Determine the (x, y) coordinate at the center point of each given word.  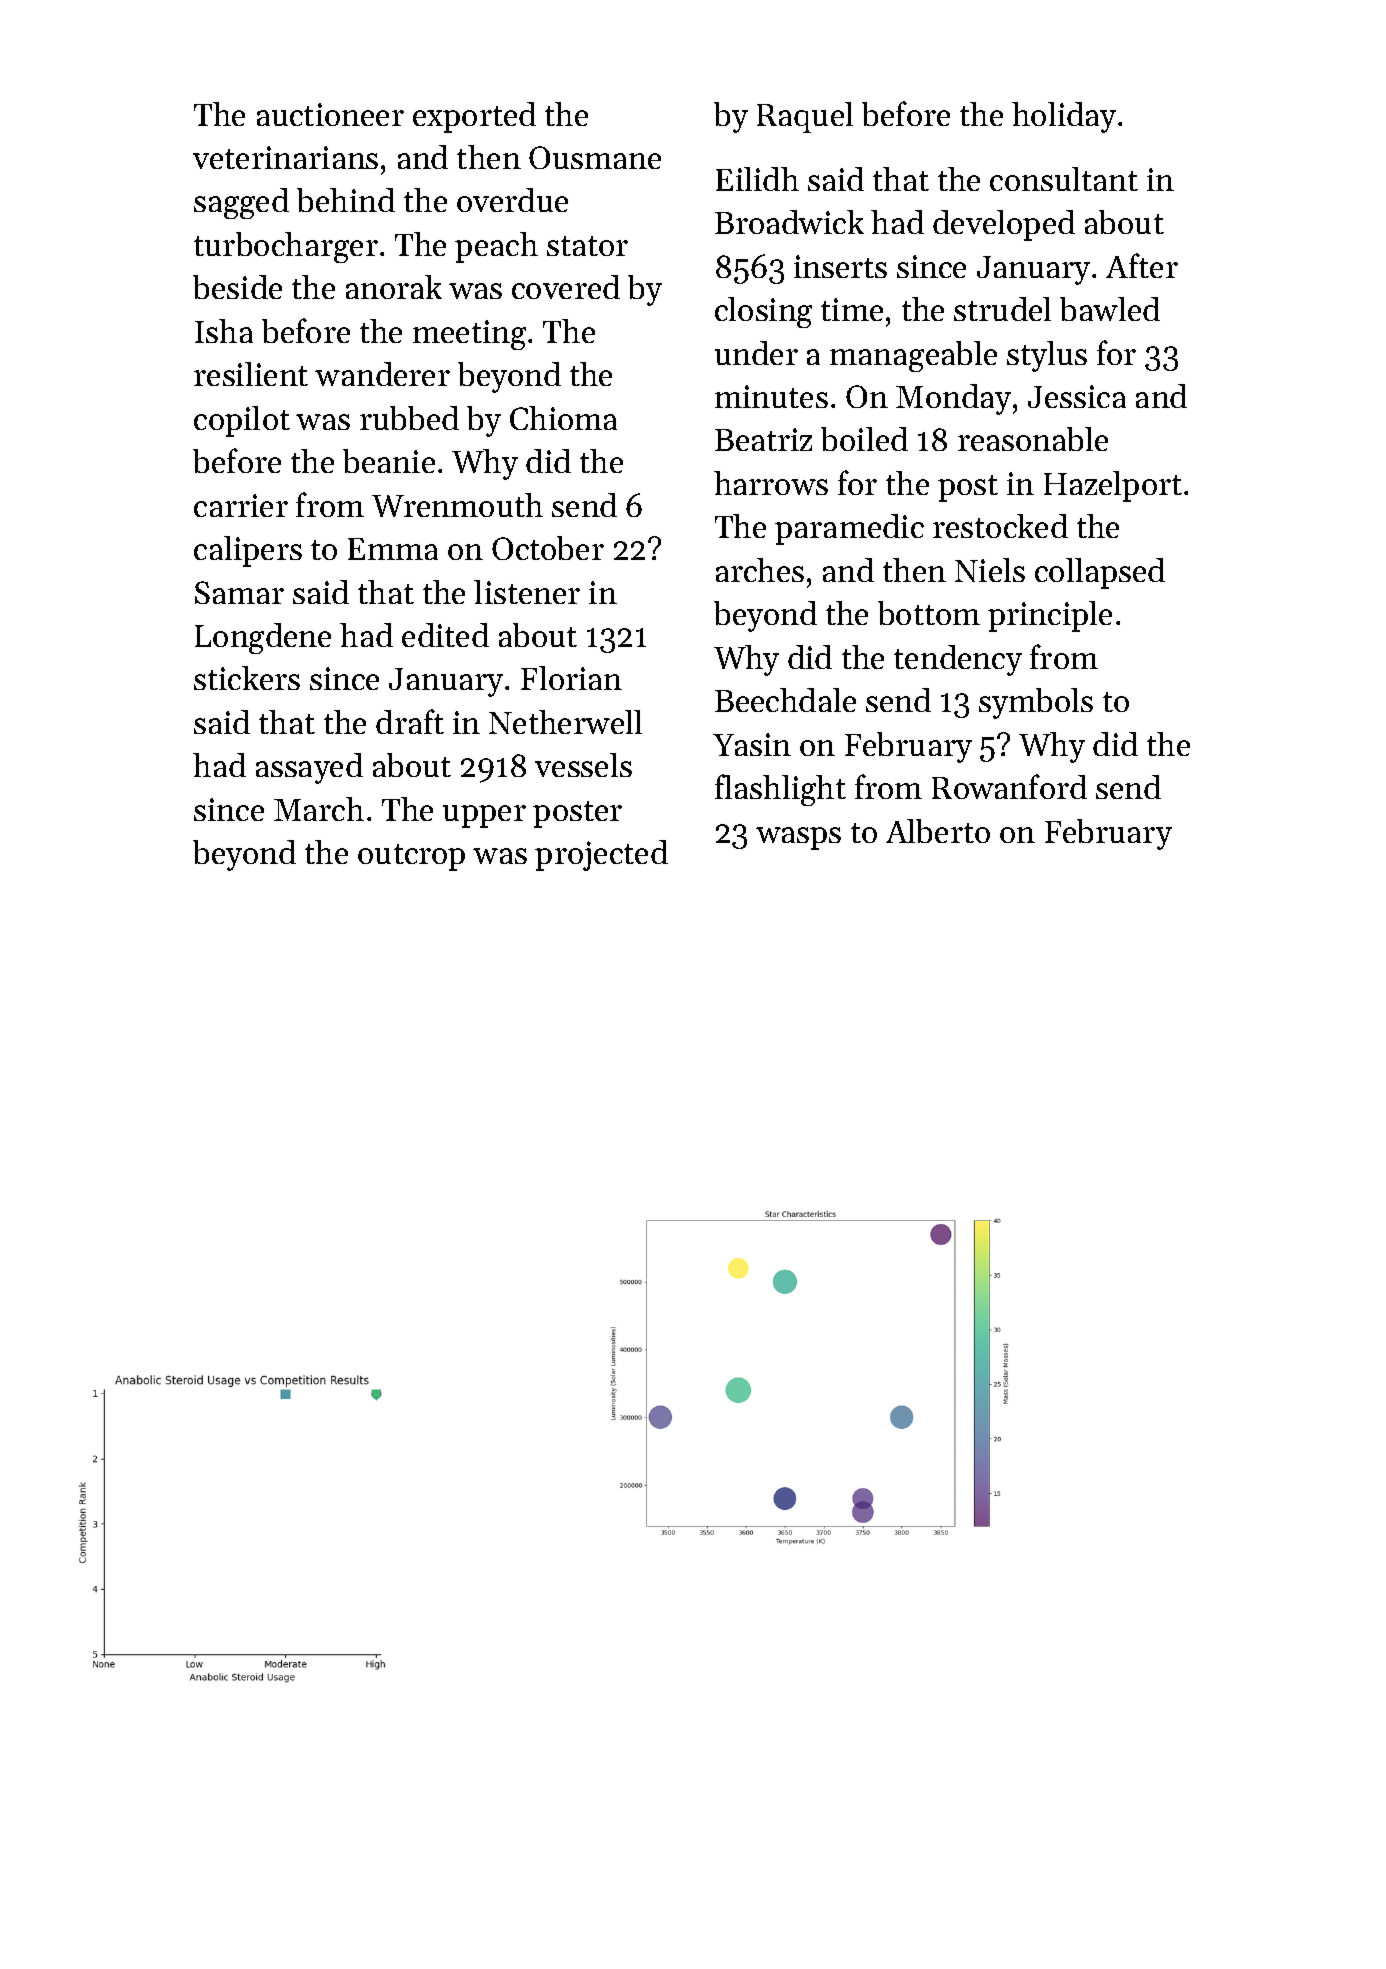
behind (346, 200)
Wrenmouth (457, 505)
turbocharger (286, 247)
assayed (309, 768)
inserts (840, 266)
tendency (958, 660)
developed (1004, 225)
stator (587, 246)
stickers (247, 678)
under (756, 353)
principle (1050, 616)
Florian (571, 678)
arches (760, 570)
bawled (1110, 309)
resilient (251, 374)
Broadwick (789, 222)
